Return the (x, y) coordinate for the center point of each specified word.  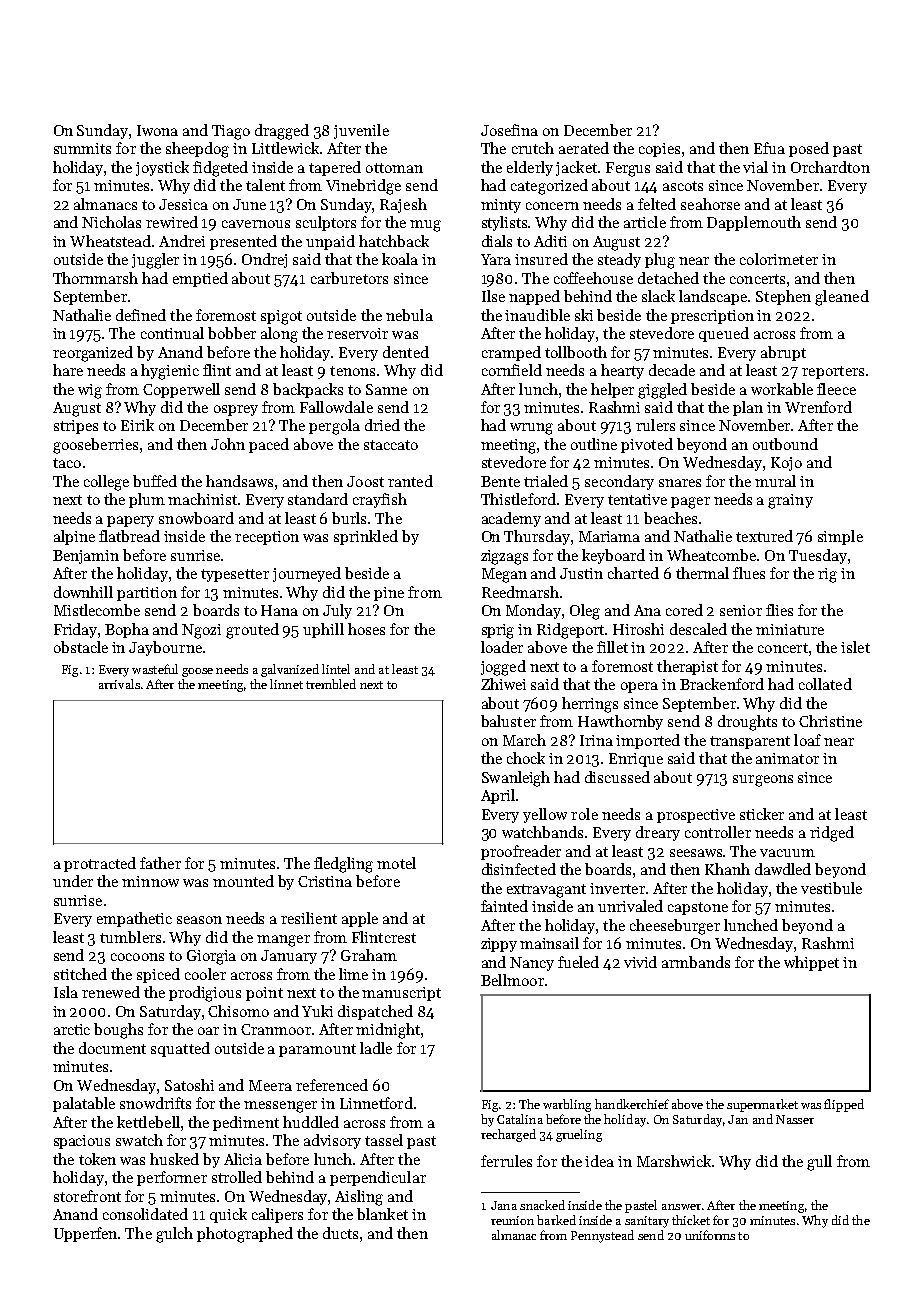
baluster (508, 721)
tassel (384, 1140)
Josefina (509, 130)
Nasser (795, 1119)
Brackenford (722, 684)
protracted (100, 864)
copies (659, 150)
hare (68, 370)
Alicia (243, 1159)
